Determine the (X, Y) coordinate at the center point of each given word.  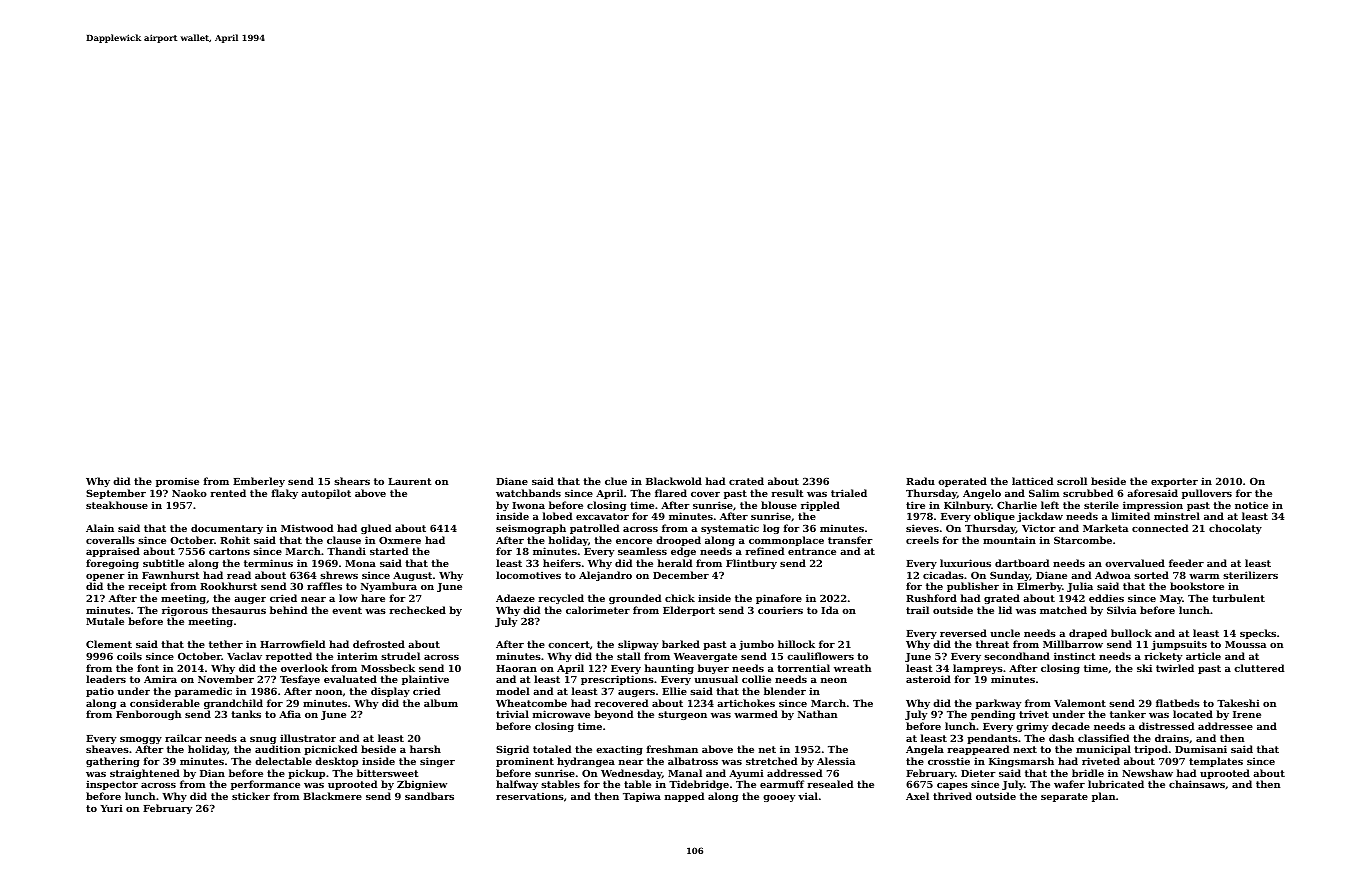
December (681, 575)
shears (352, 481)
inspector (112, 785)
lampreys (978, 670)
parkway (998, 704)
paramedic (203, 692)
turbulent (1238, 598)
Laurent (410, 481)
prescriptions (617, 680)
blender (785, 691)
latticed (1032, 481)
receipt (148, 587)
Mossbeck (388, 668)
